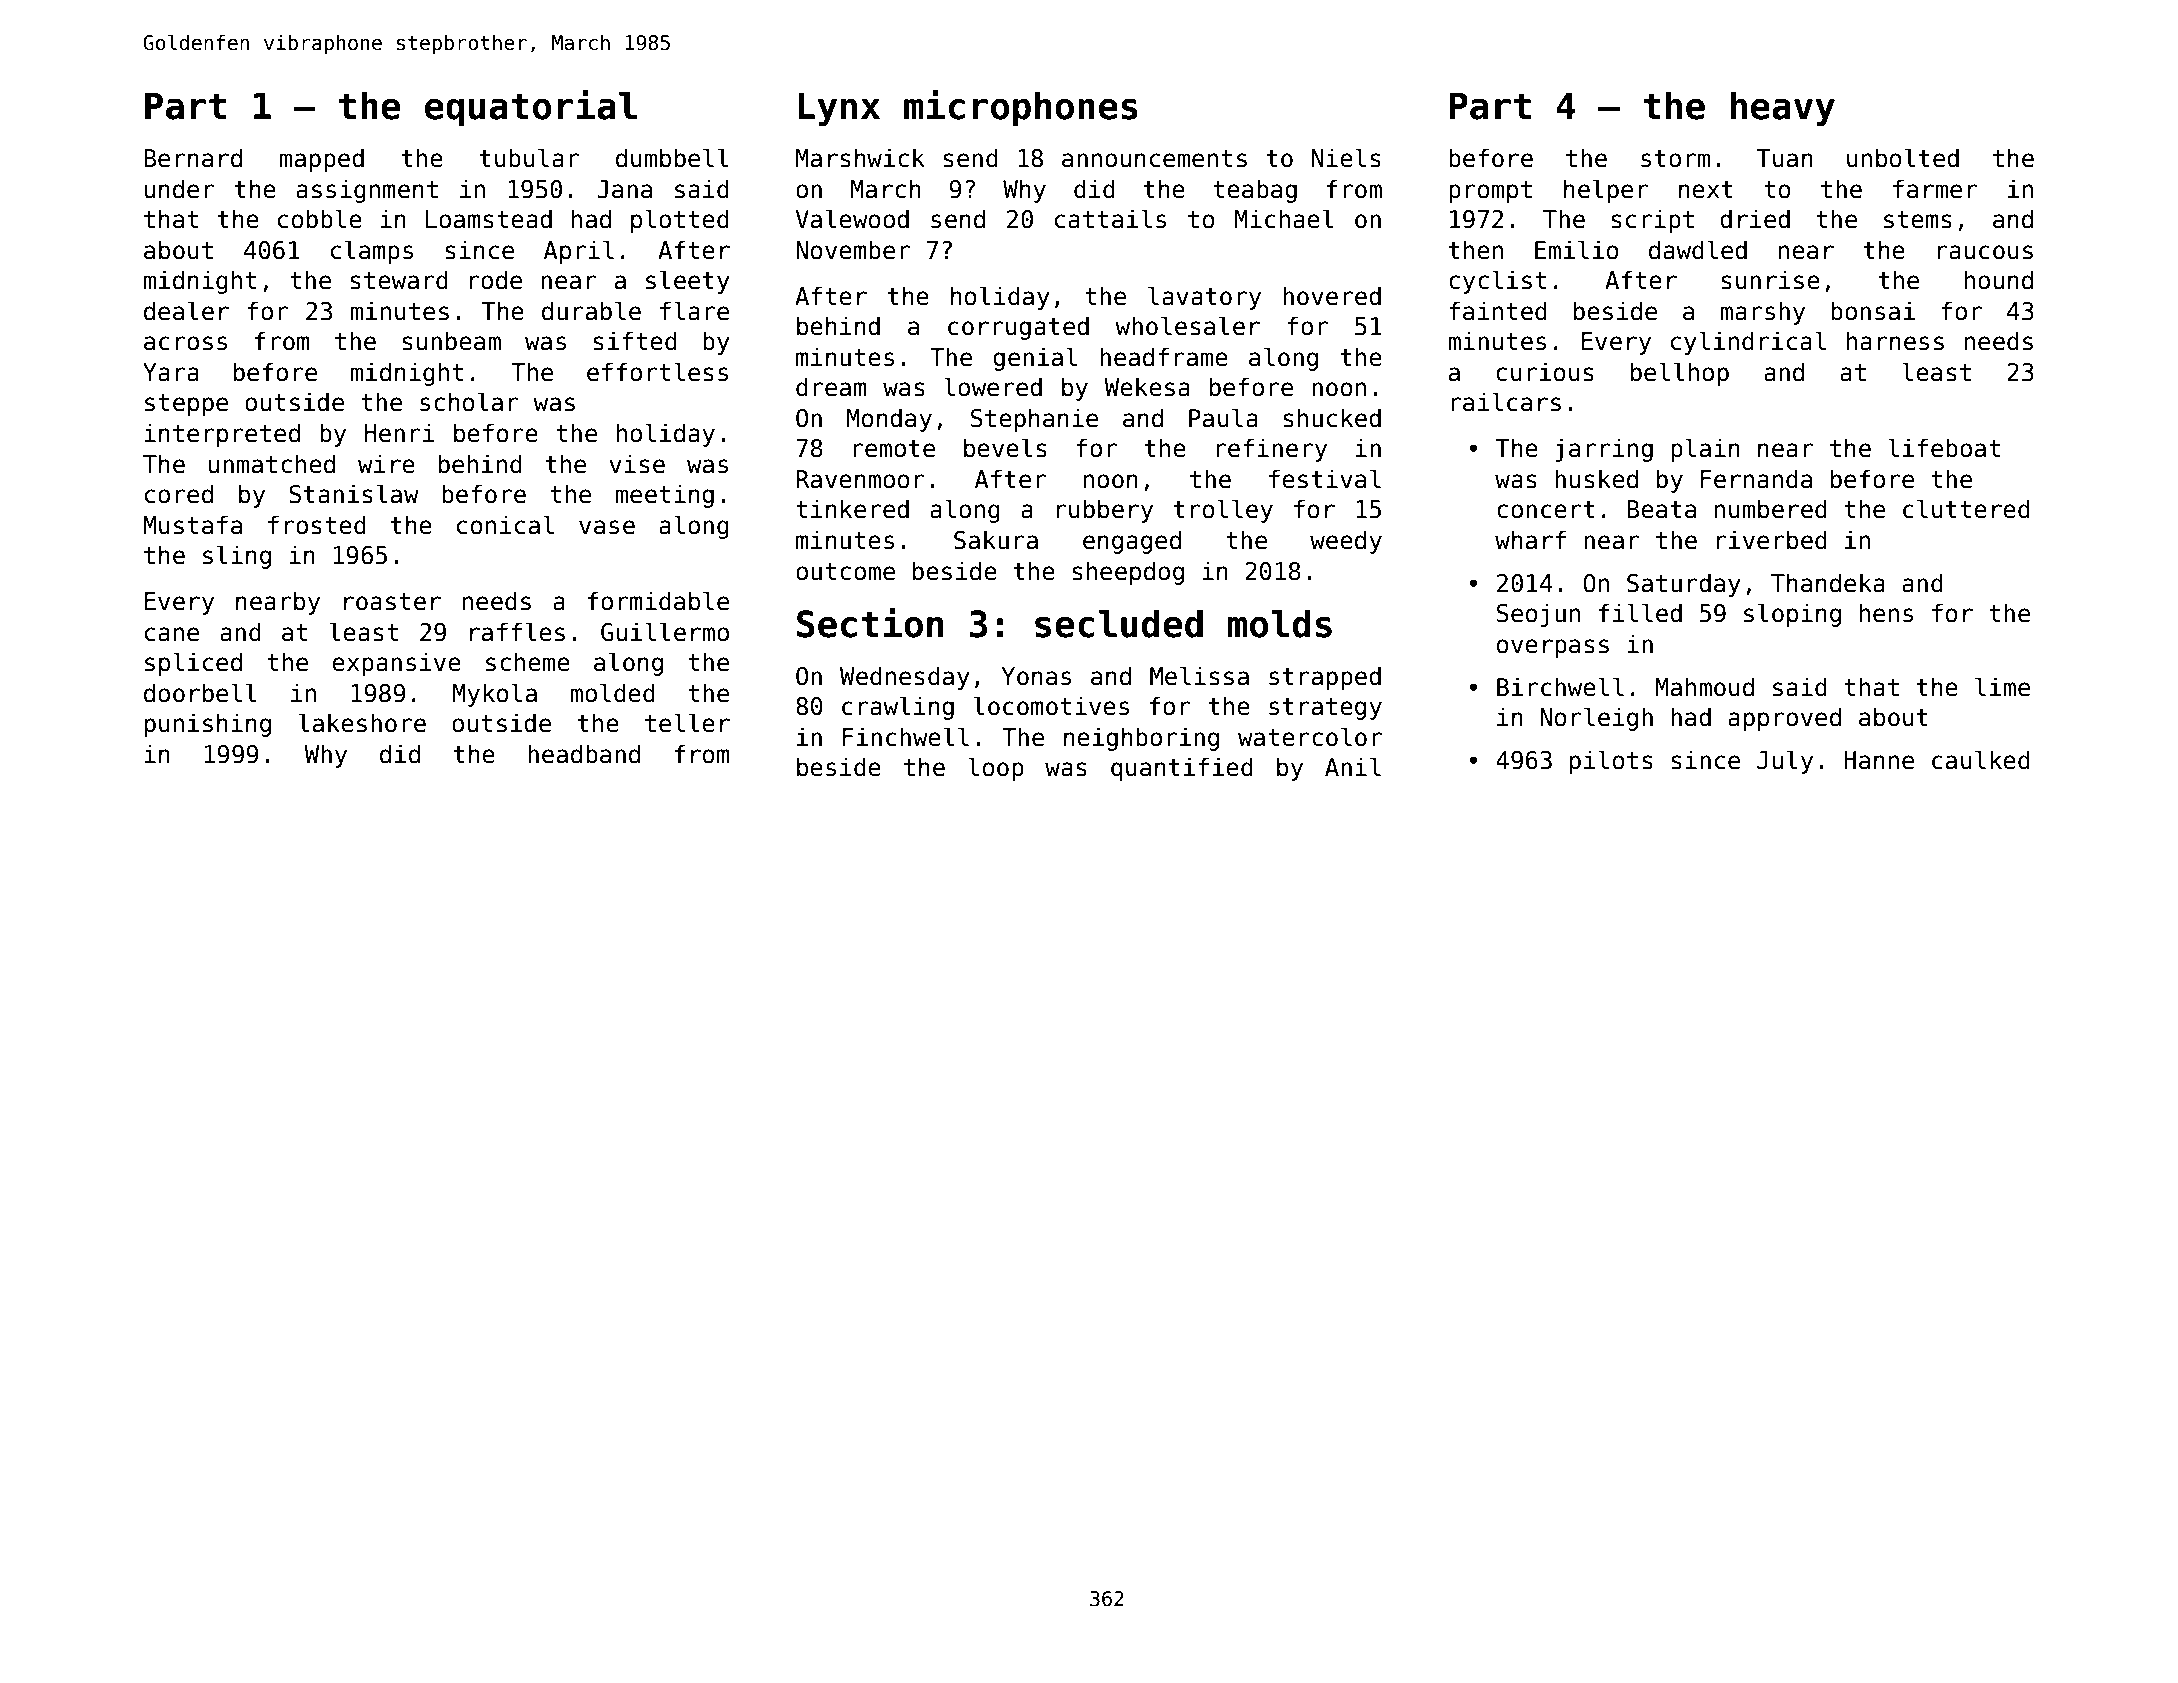  Describe the element at coordinates (531, 108) in the screenshot. I see `equatorial` at that location.
